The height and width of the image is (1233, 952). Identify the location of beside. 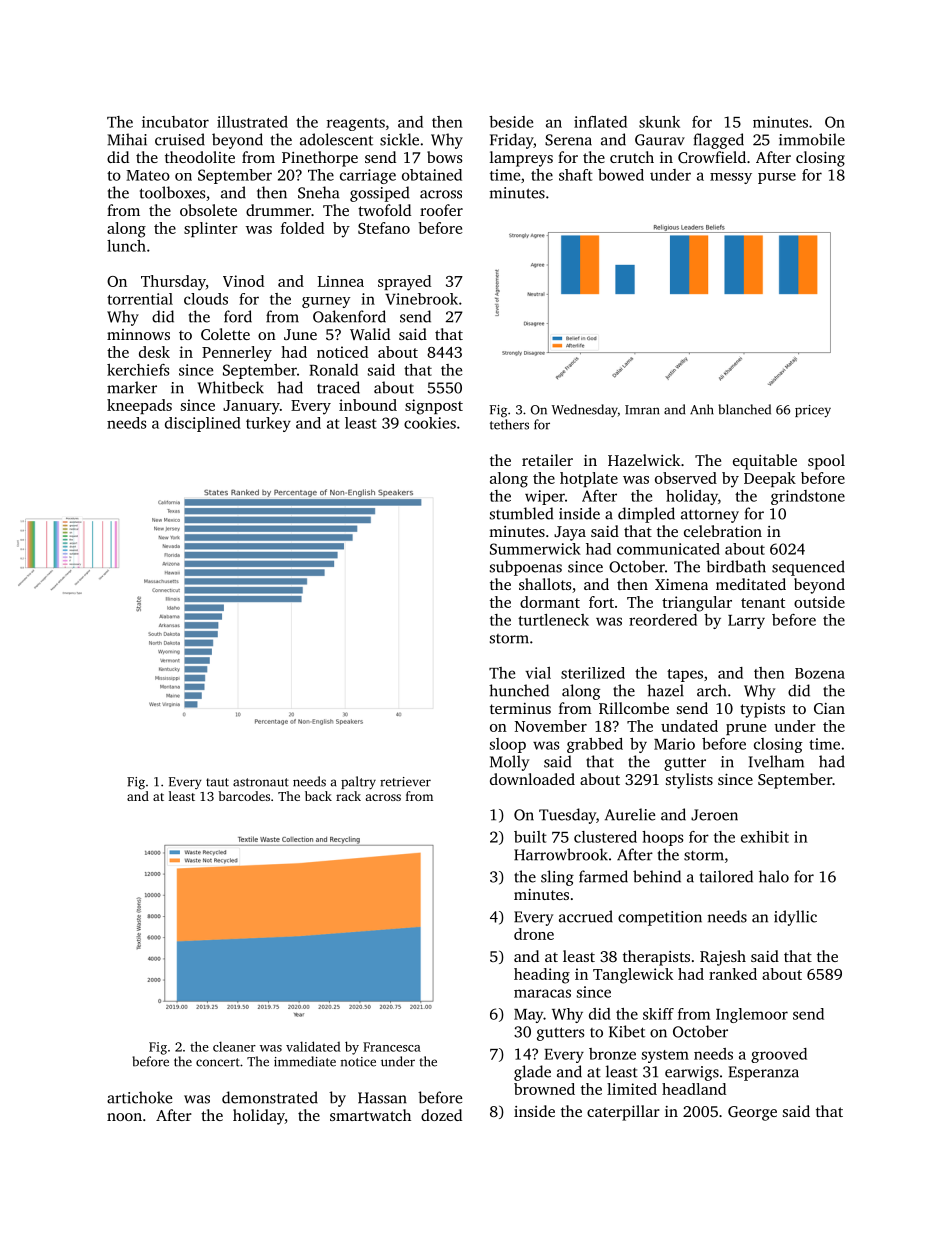
(511, 122).
